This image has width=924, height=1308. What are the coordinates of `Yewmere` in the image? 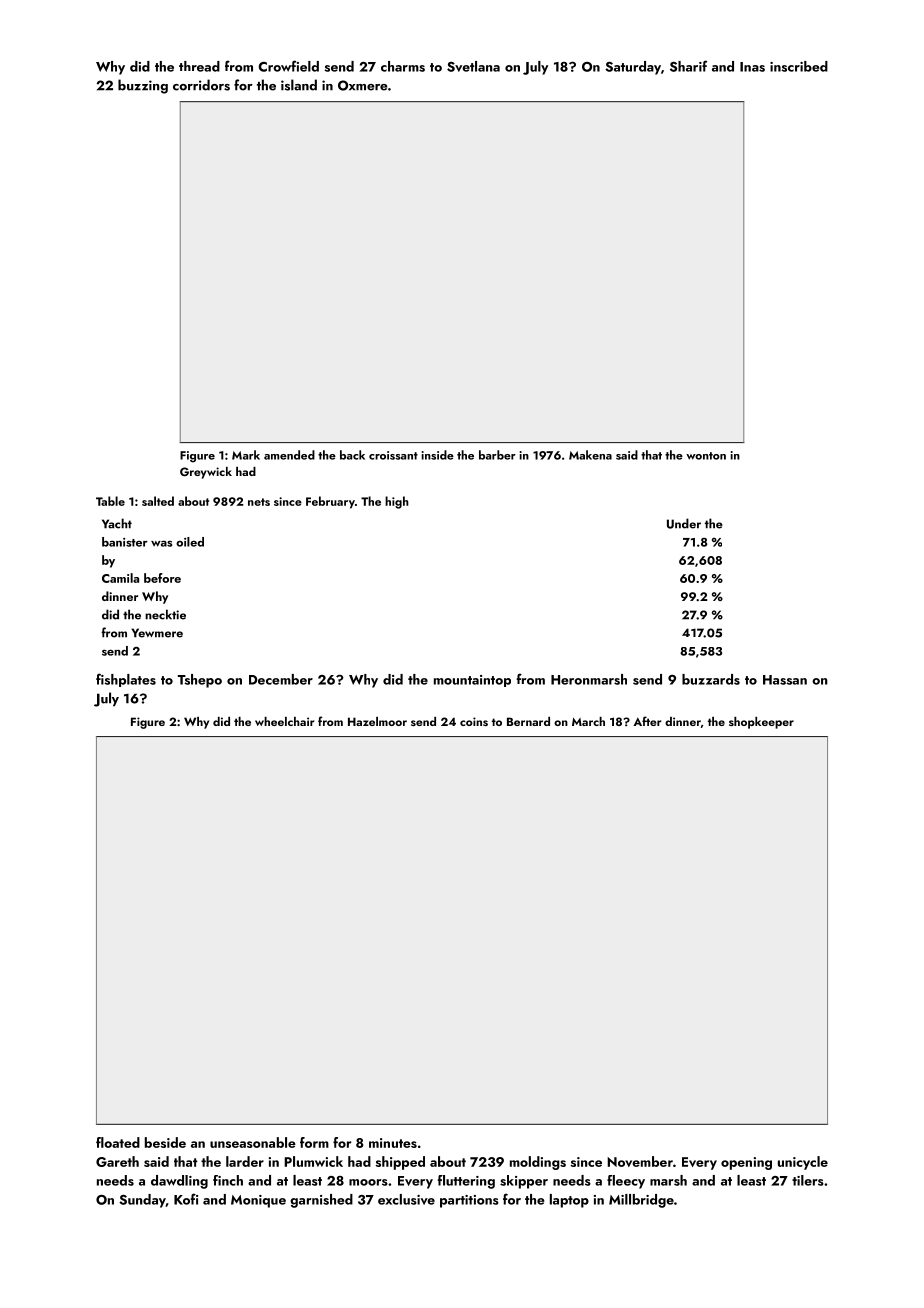 It's located at (157, 633).
